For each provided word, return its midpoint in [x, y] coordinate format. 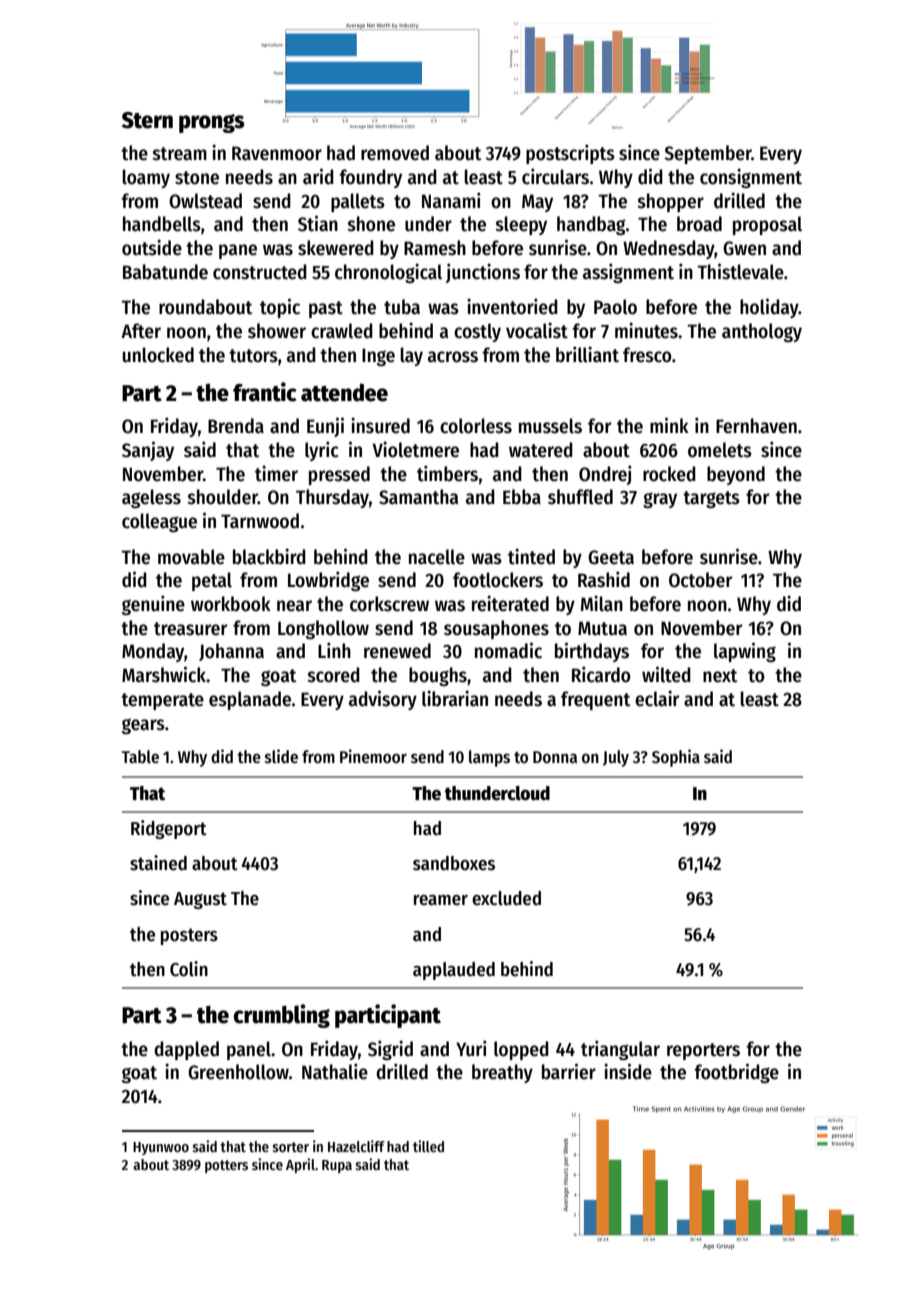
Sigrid [390, 1050]
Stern [147, 120]
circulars [555, 176]
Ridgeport [169, 829]
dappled [186, 1050]
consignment [751, 178]
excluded [506, 898]
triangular [620, 1050]
